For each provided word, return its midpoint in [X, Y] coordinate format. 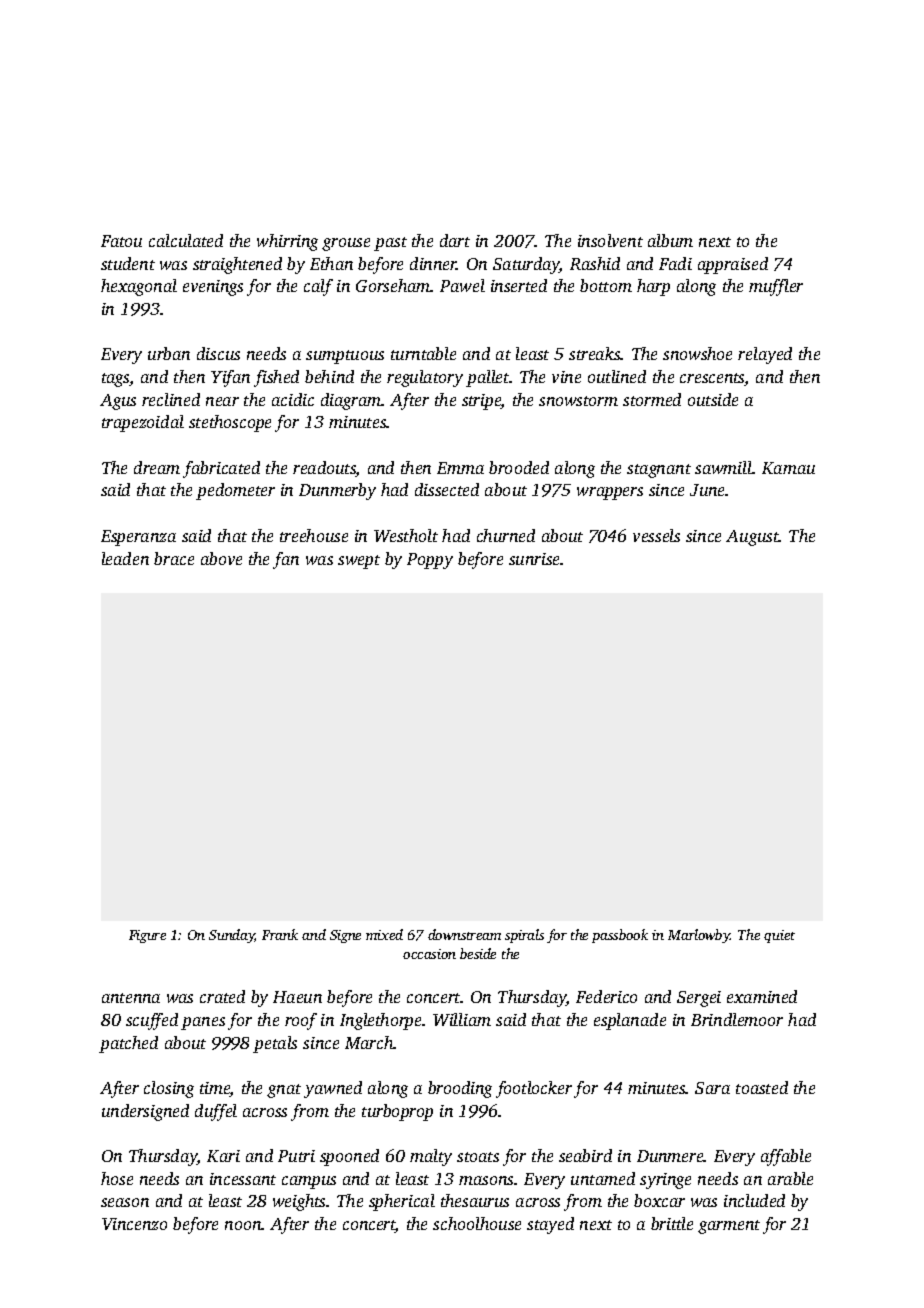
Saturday [526, 265]
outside [713, 399]
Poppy [430, 561]
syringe [665, 1181]
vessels [656, 535]
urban [169, 353]
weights [299, 1202]
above [221, 558]
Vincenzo [134, 1224]
